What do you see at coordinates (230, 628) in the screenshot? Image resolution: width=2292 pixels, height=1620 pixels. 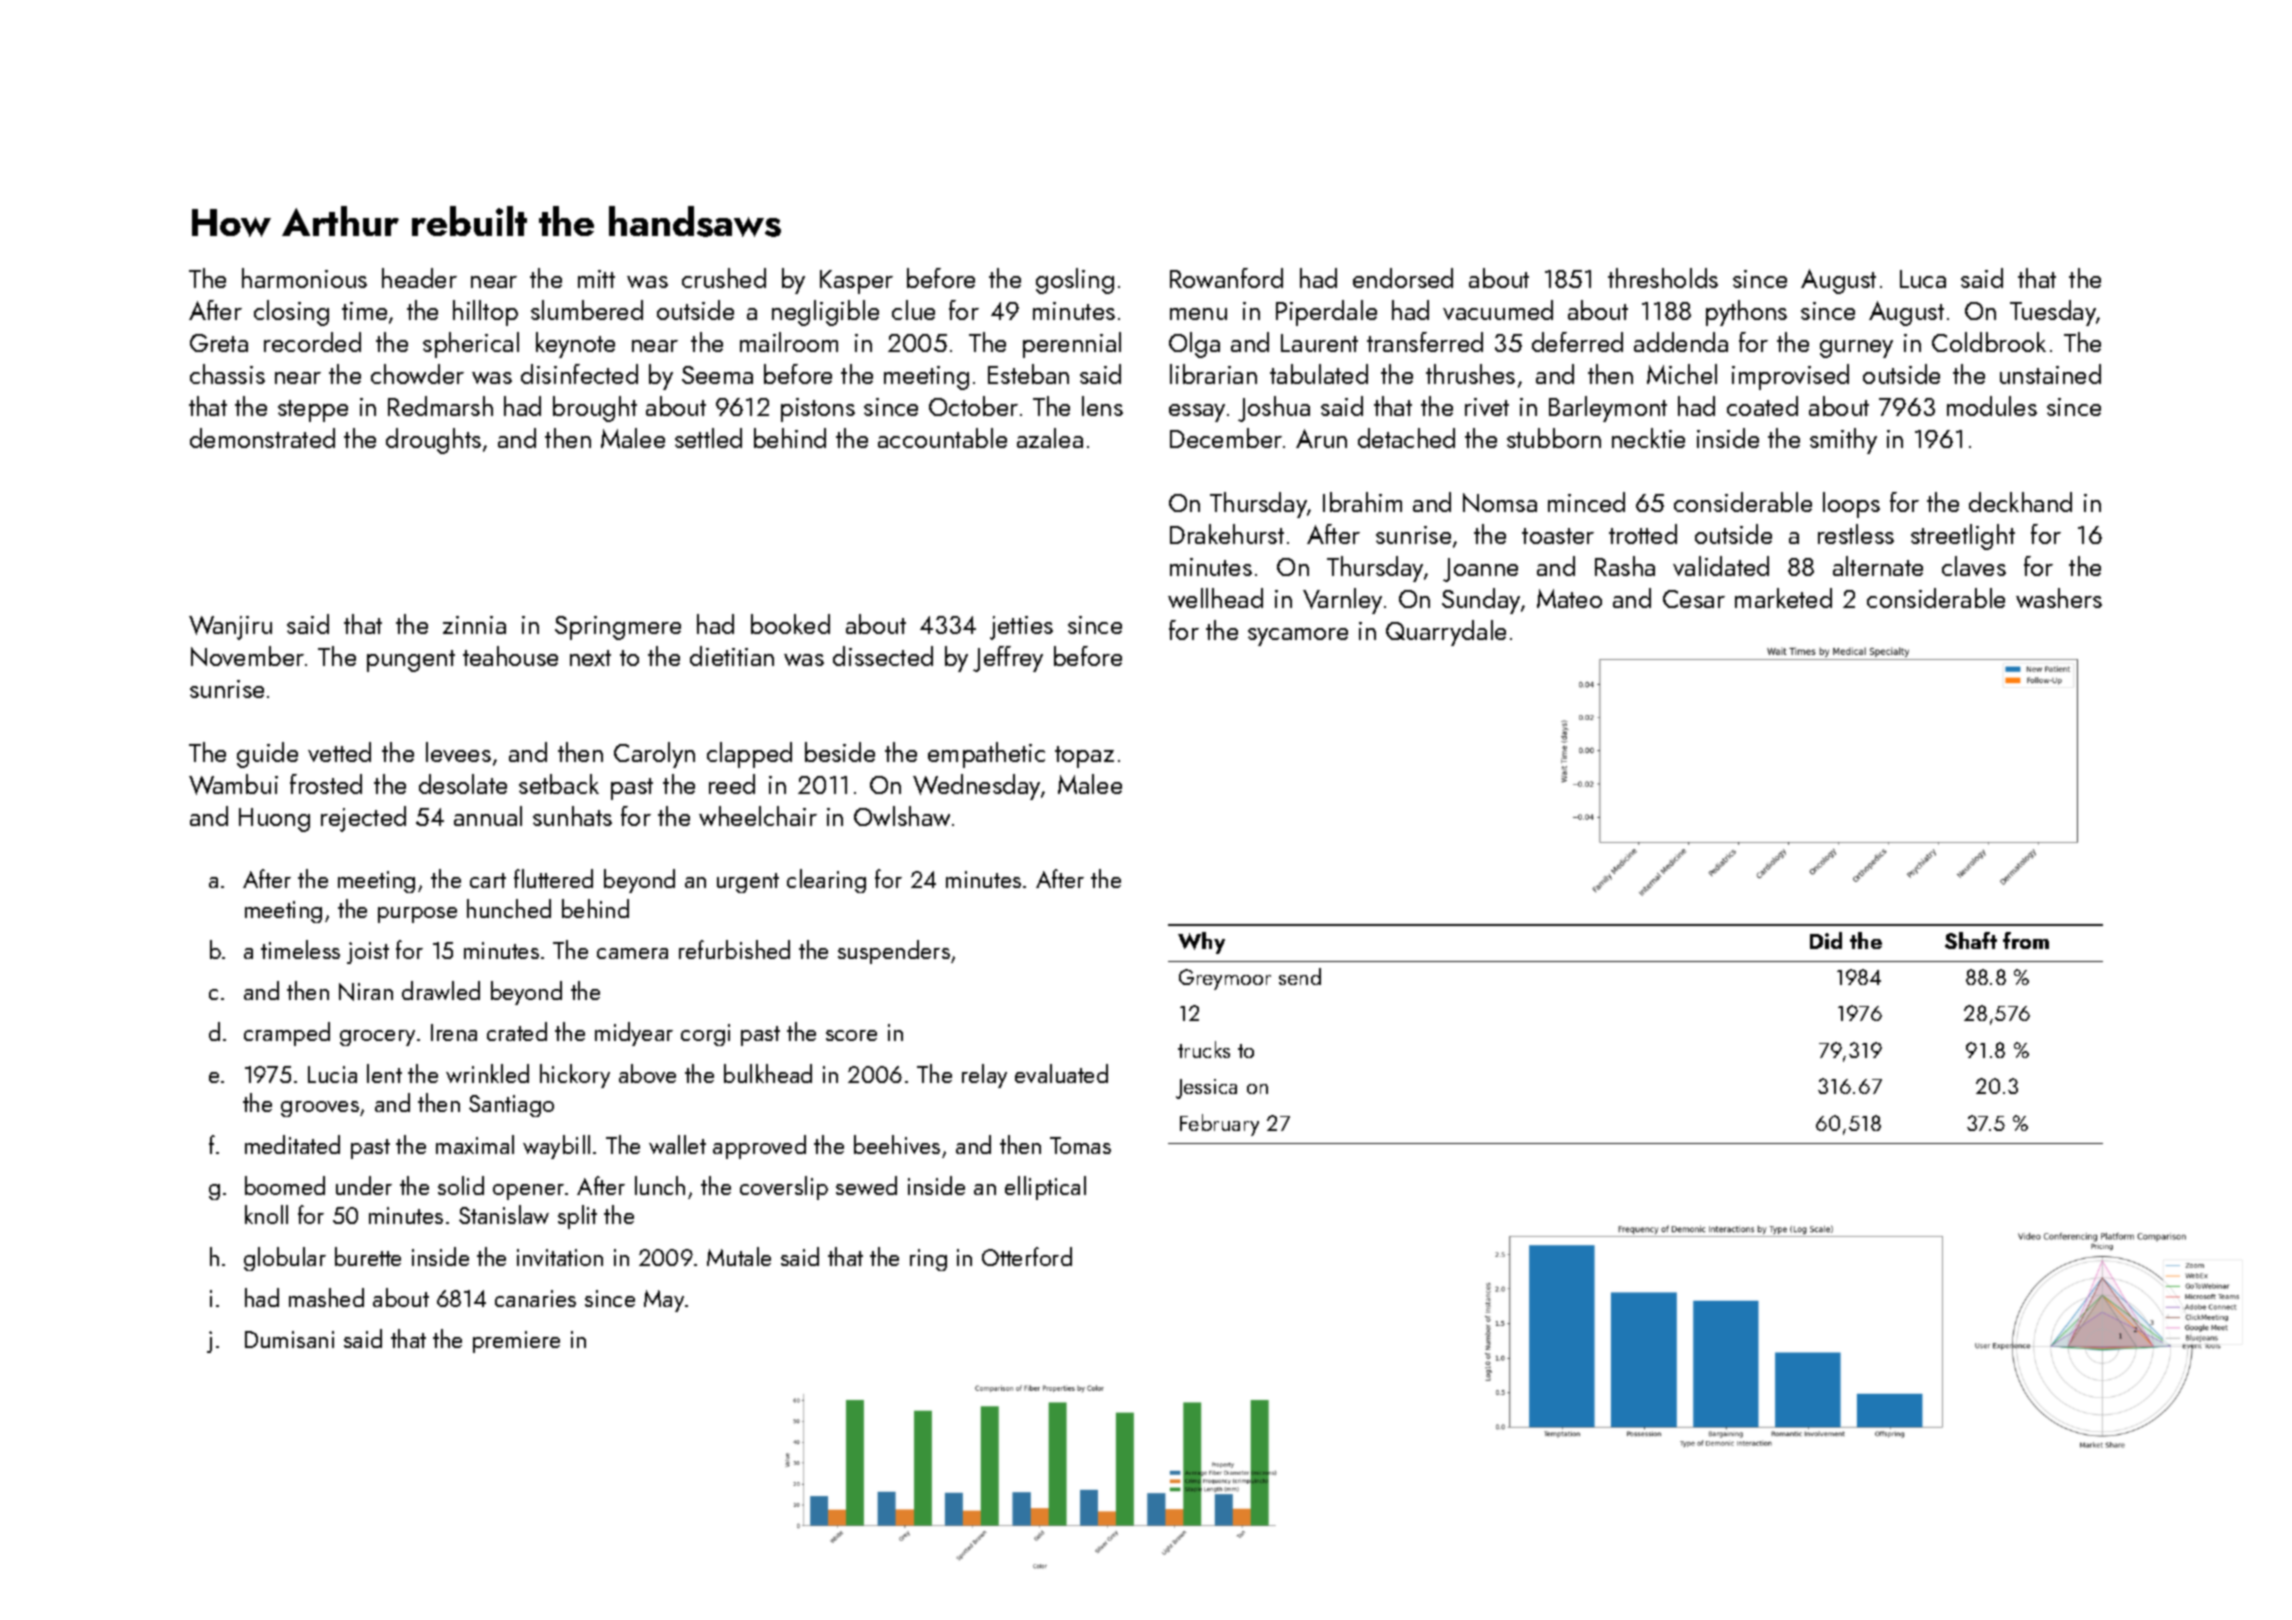 I see `Wanjiru` at bounding box center [230, 628].
